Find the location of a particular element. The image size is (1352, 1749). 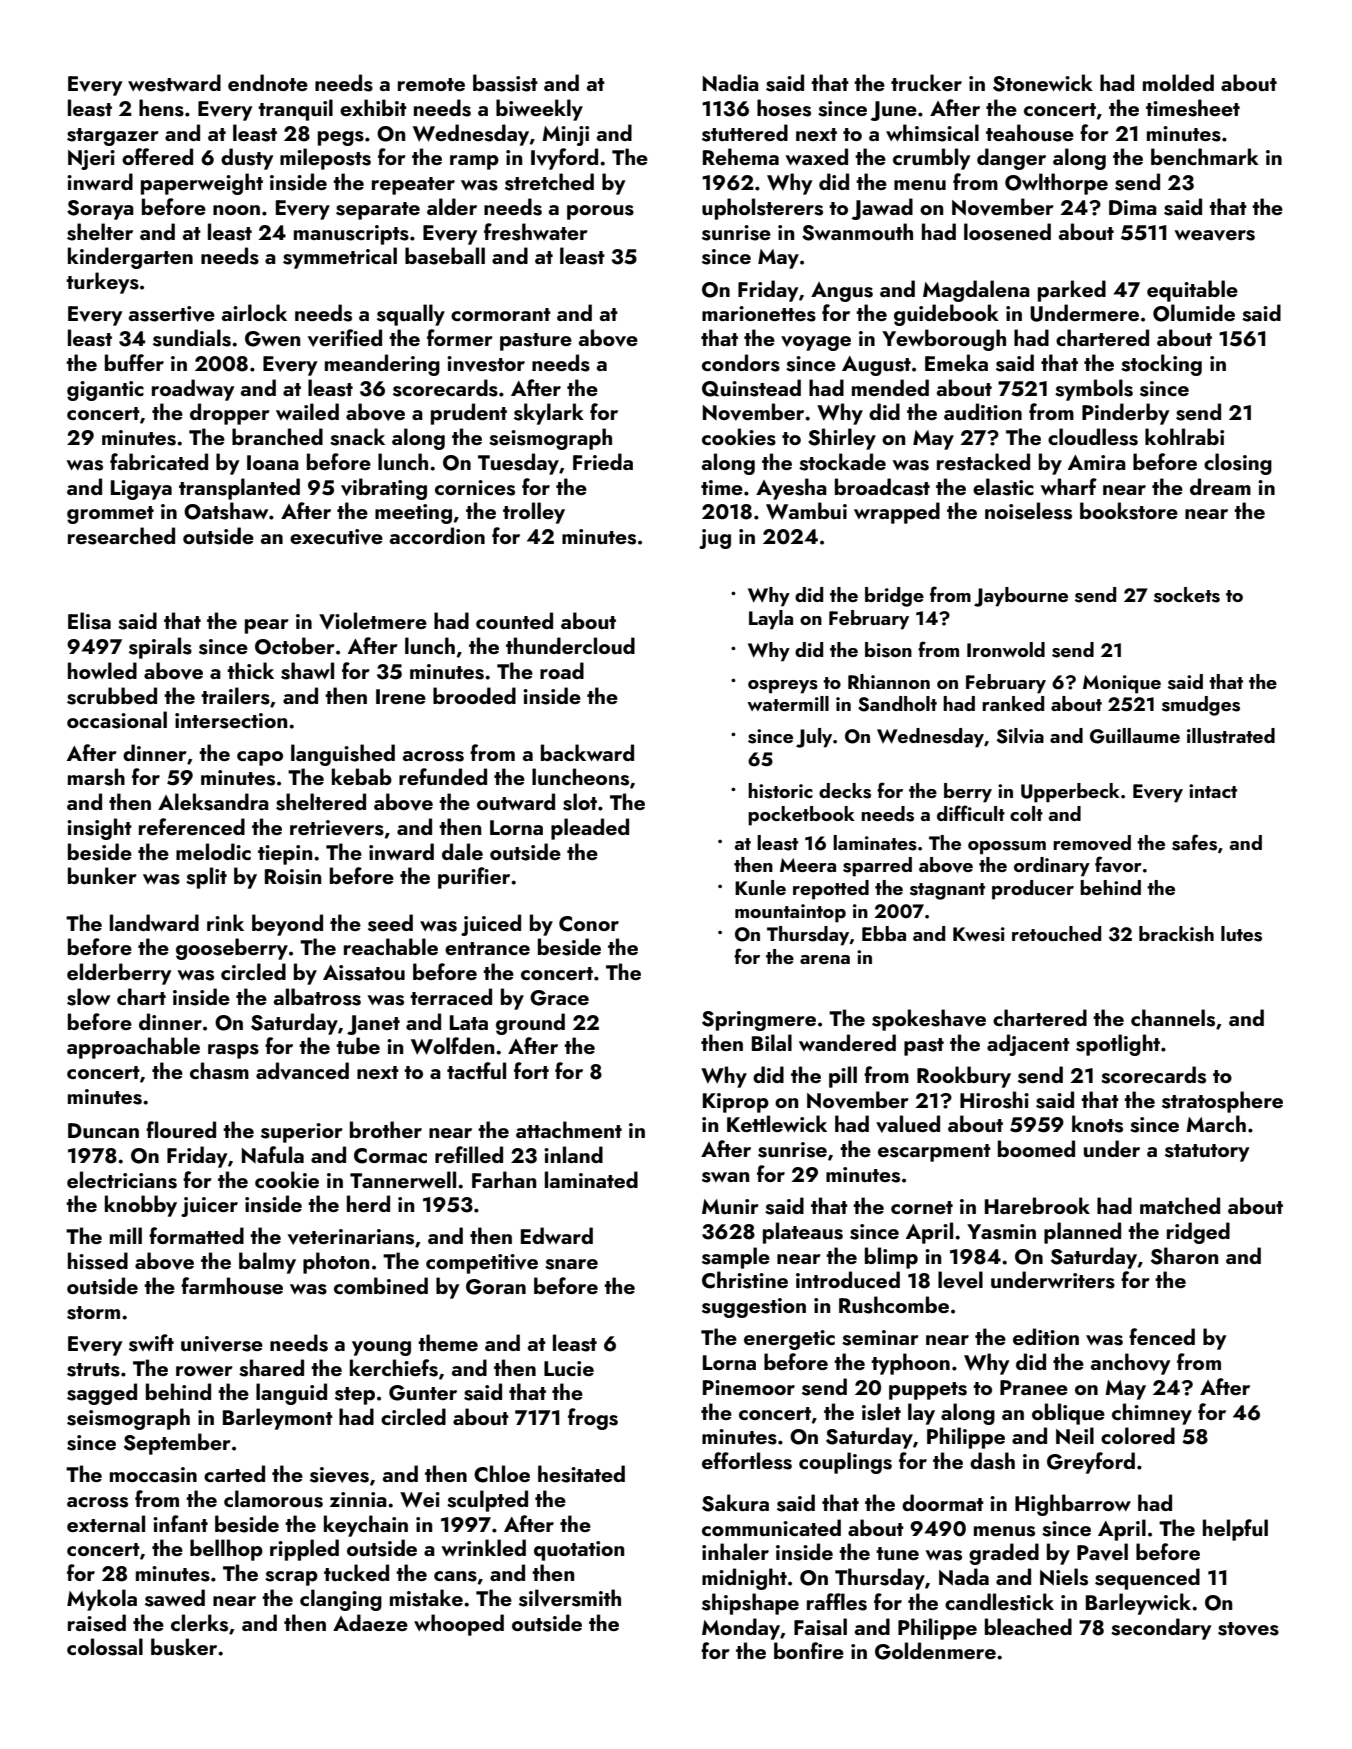

westward is located at coordinates (174, 83).
